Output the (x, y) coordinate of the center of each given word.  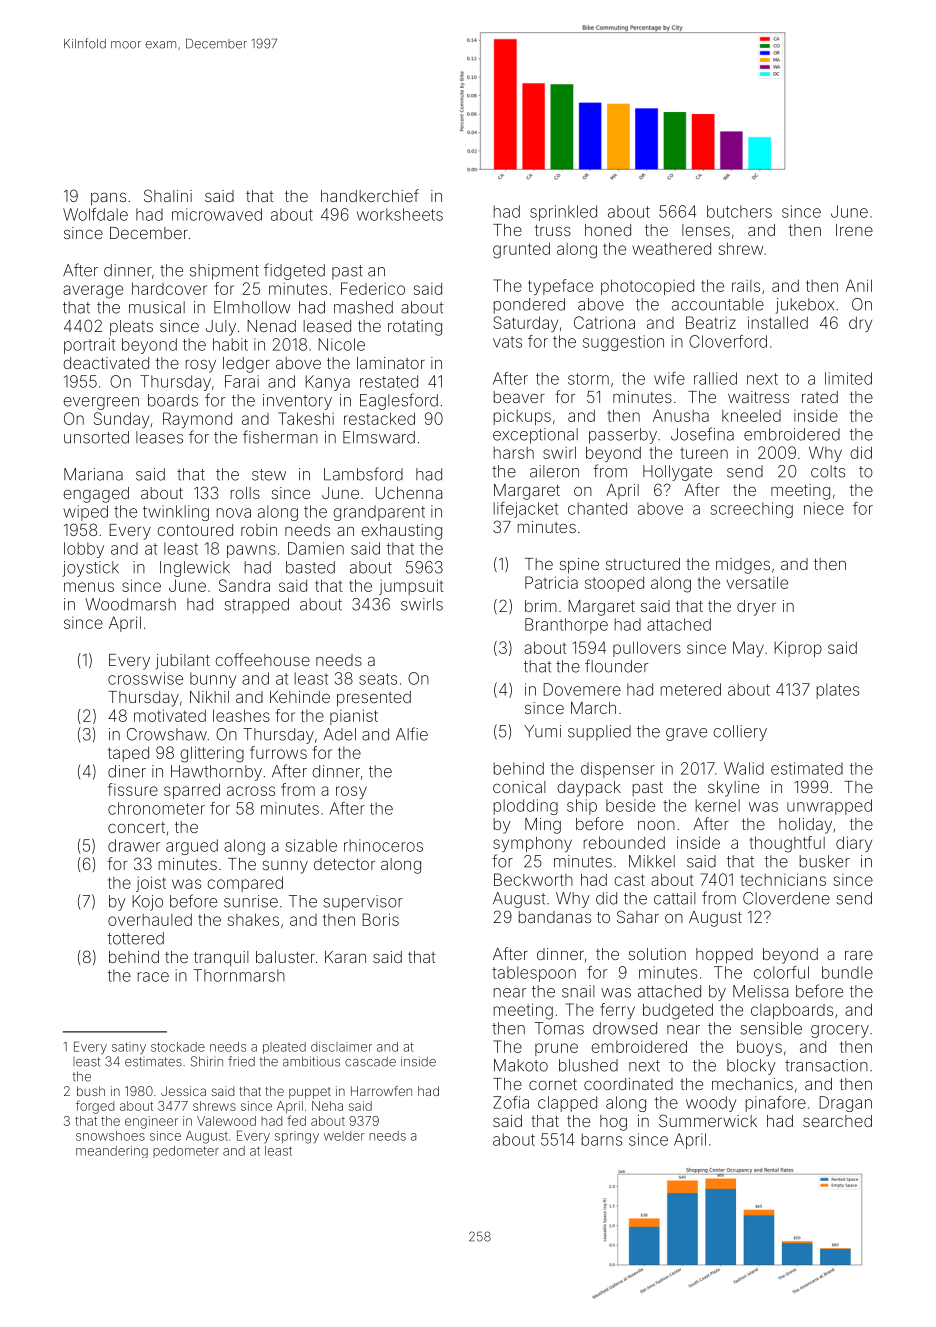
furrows (278, 752)
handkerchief (370, 195)
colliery (740, 733)
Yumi (542, 731)
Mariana (93, 474)
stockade (178, 1047)
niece (824, 508)
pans (108, 199)
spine (579, 566)
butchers (739, 211)
